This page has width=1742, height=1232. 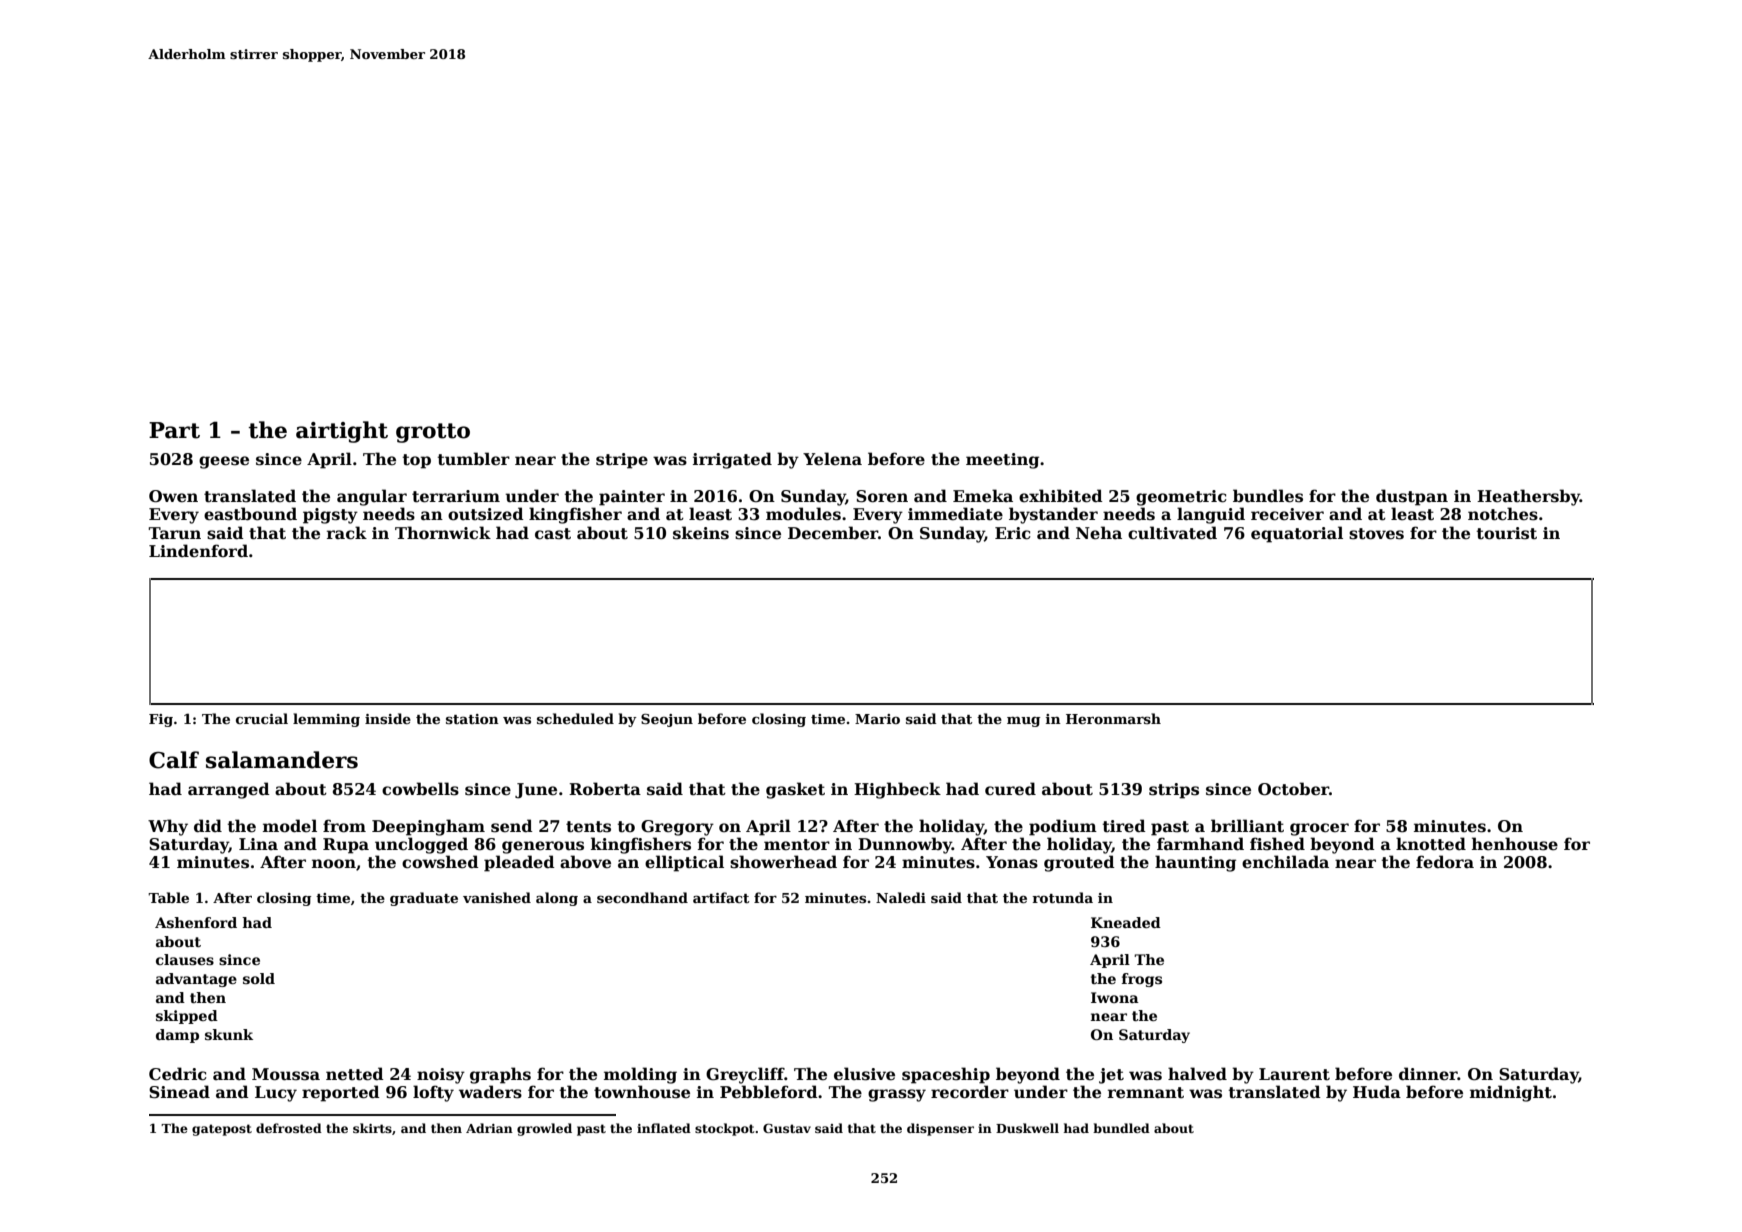 I want to click on frogs, so click(x=1142, y=980).
